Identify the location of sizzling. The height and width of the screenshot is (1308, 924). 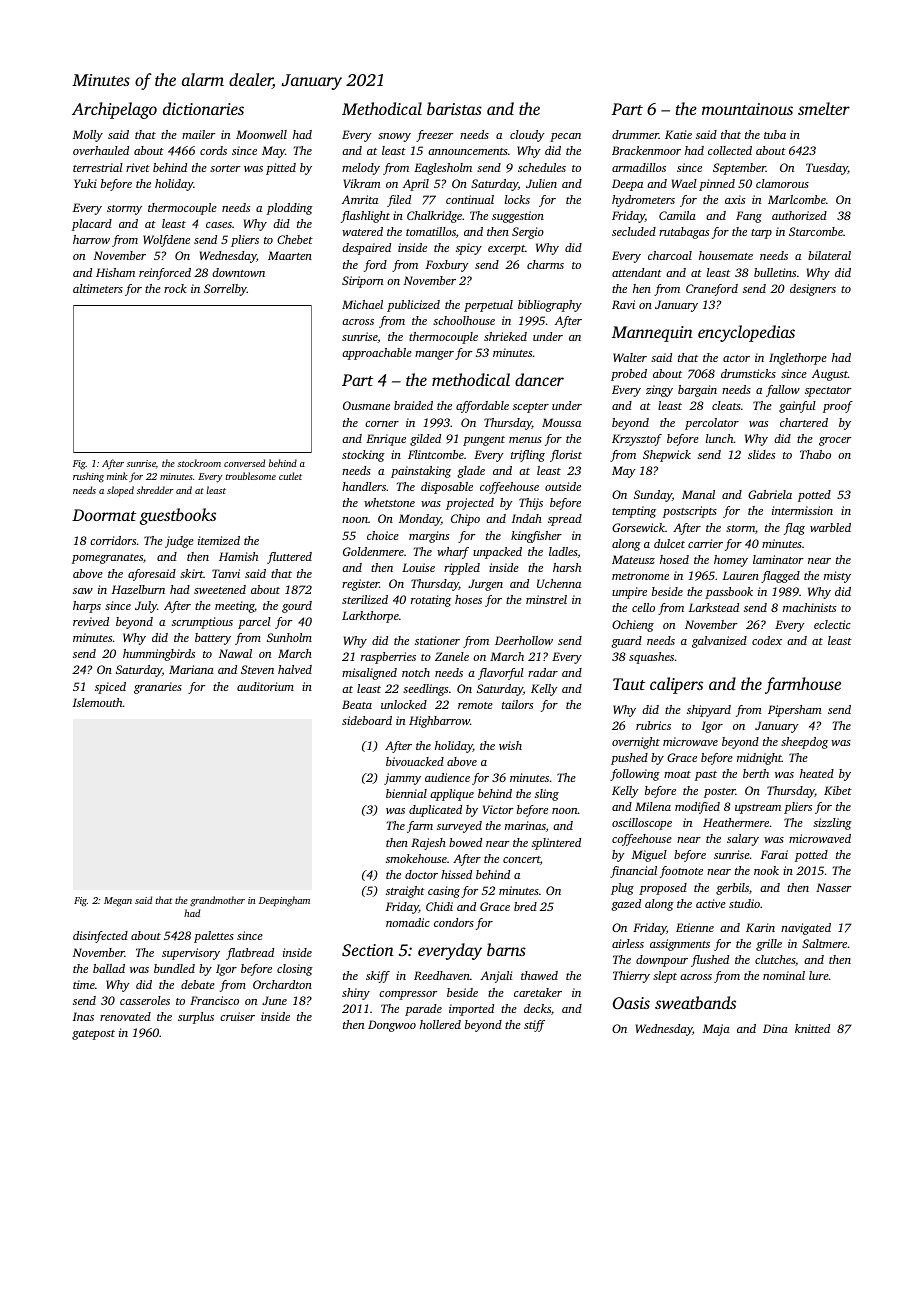
(832, 824).
